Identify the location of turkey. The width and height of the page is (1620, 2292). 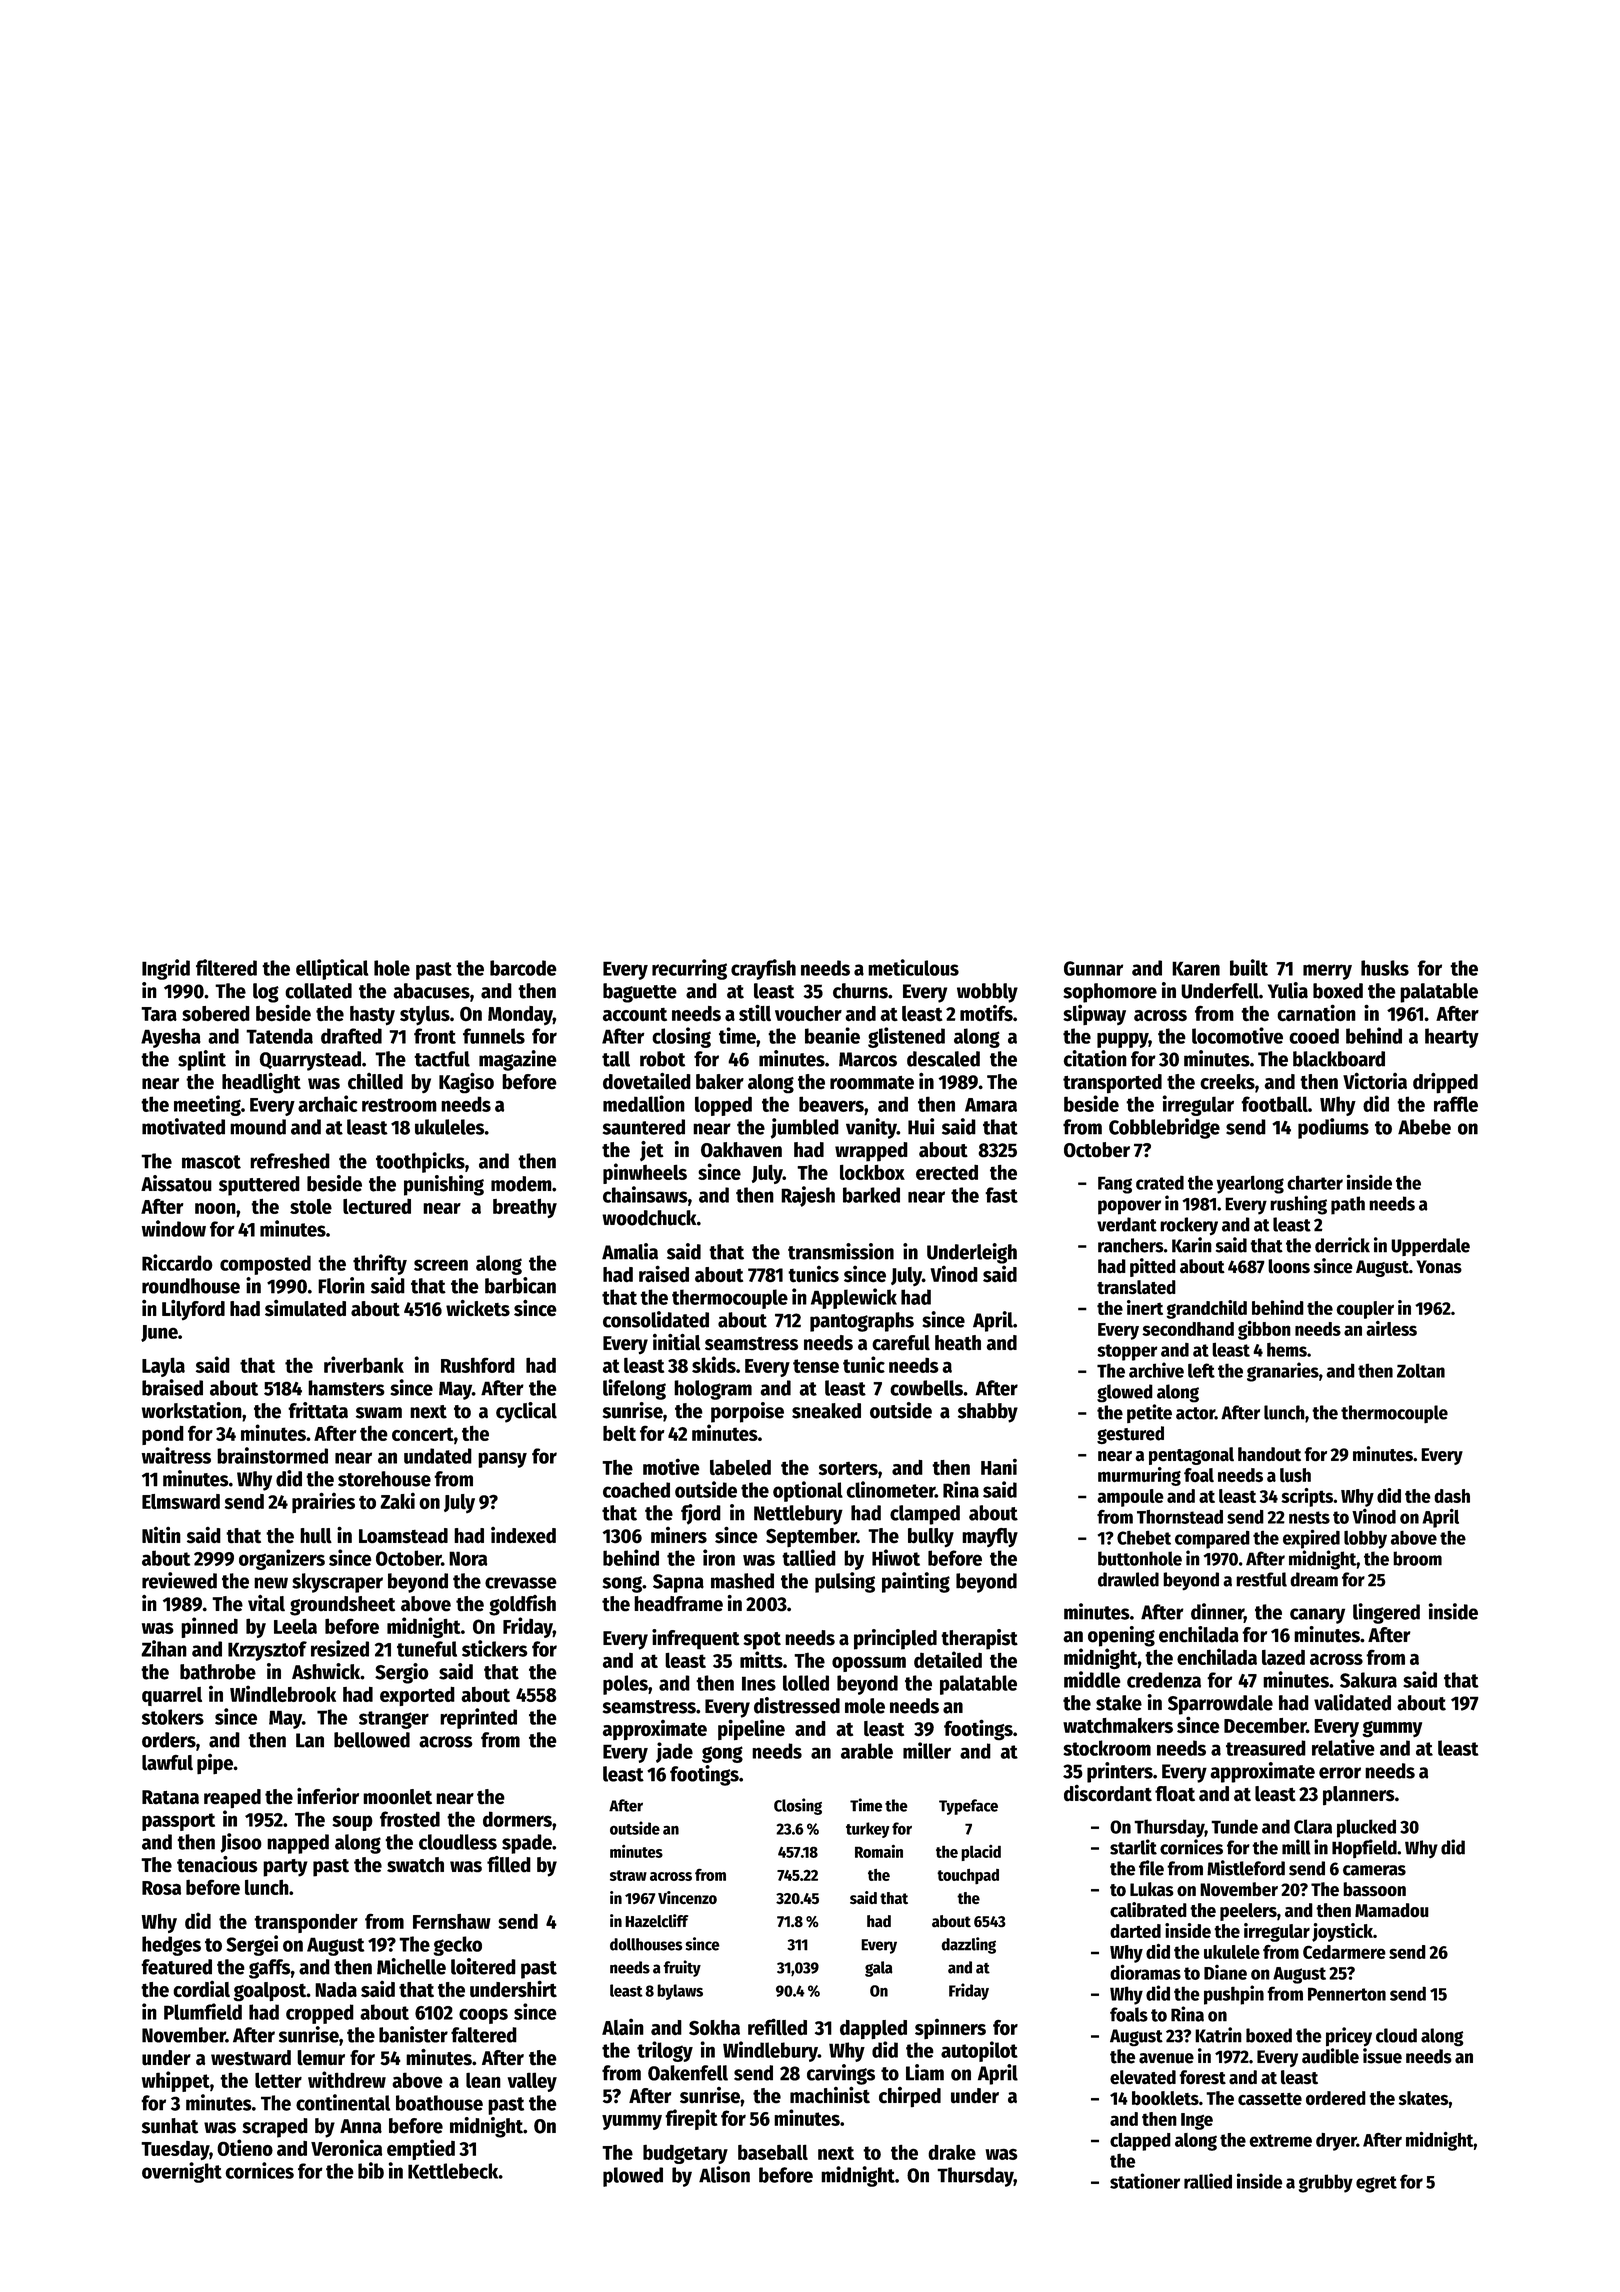
(867, 1830).
